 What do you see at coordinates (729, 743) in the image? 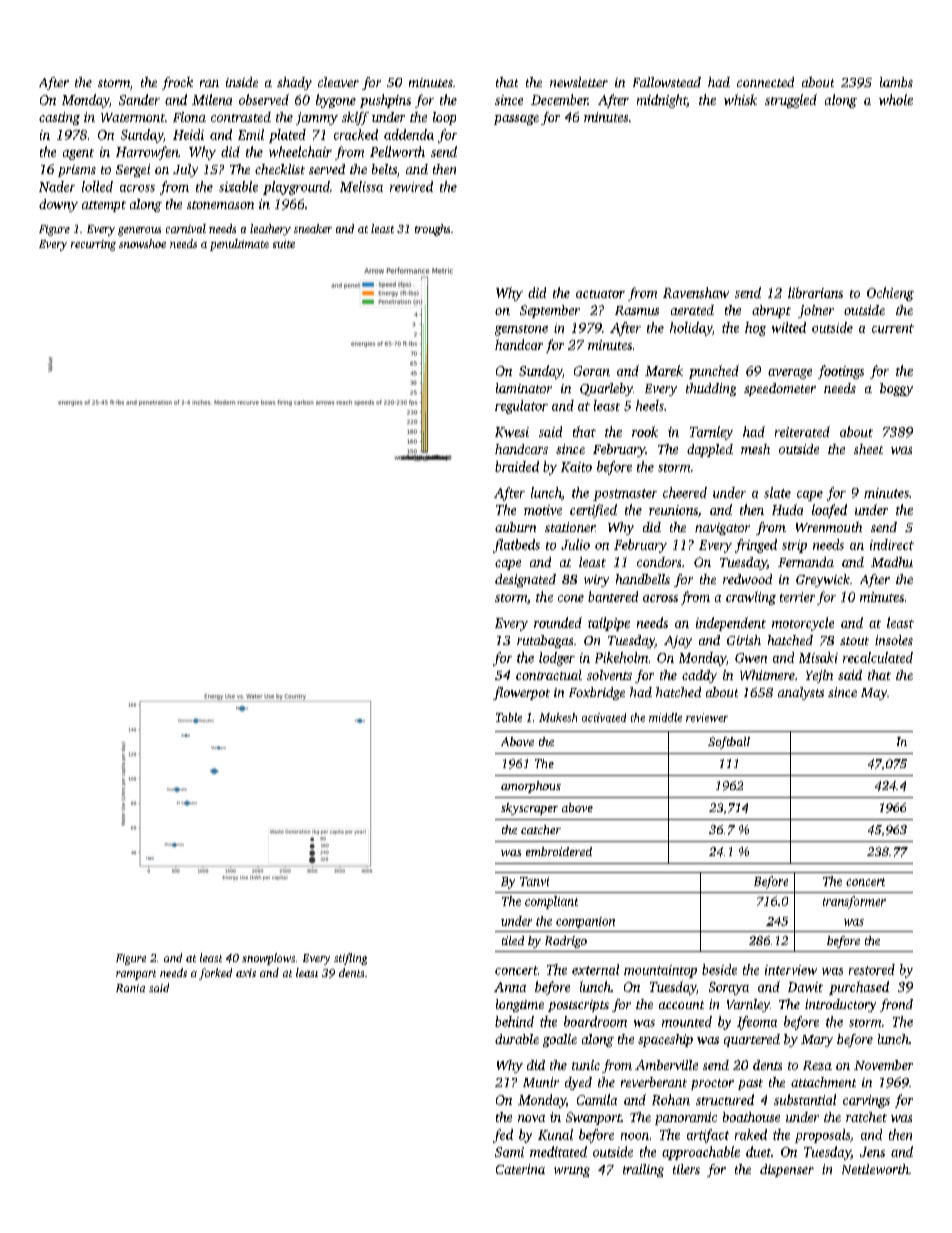
I see `Softball` at bounding box center [729, 743].
